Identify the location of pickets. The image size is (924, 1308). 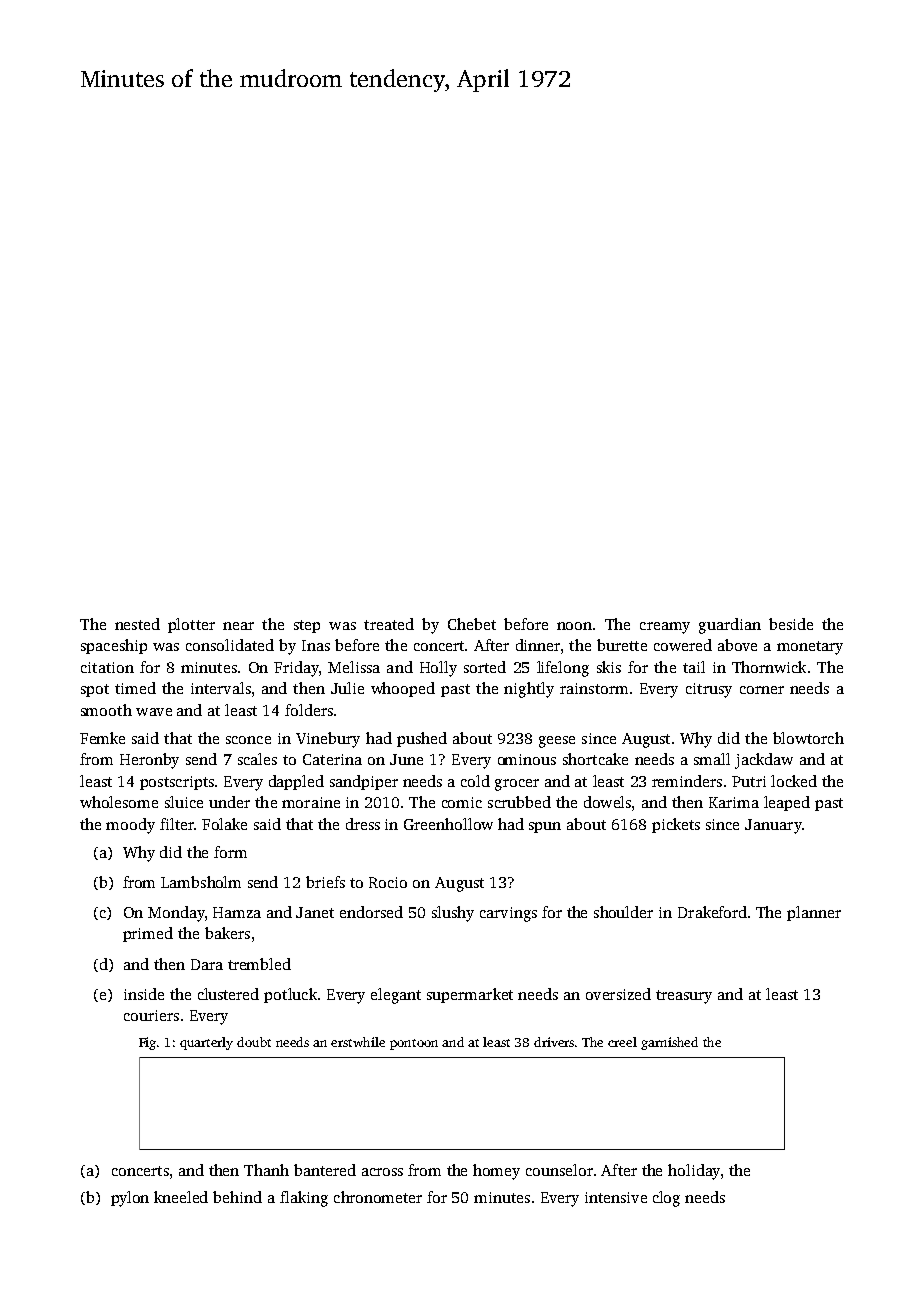
(676, 825).
